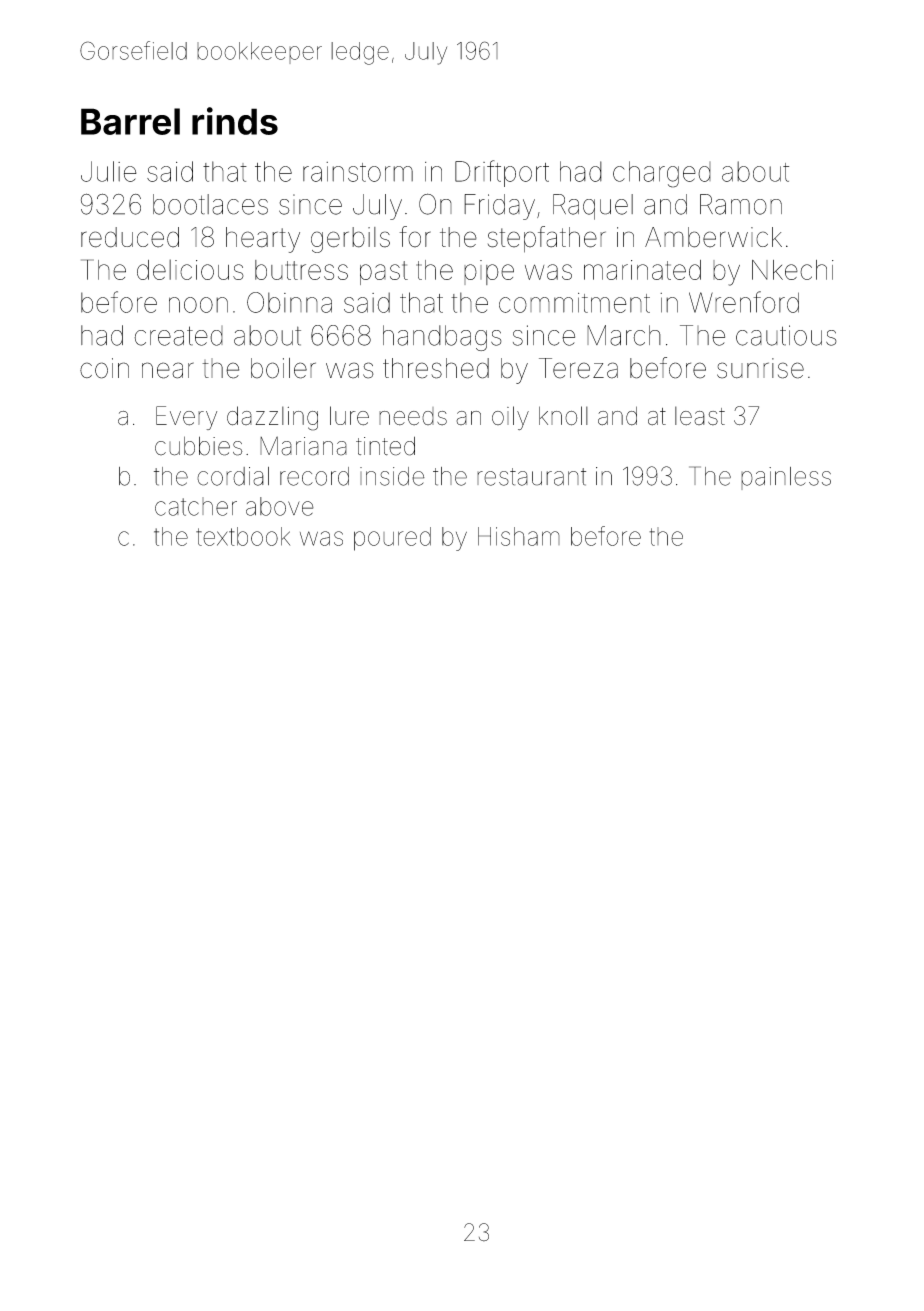  I want to click on charged, so click(662, 174).
